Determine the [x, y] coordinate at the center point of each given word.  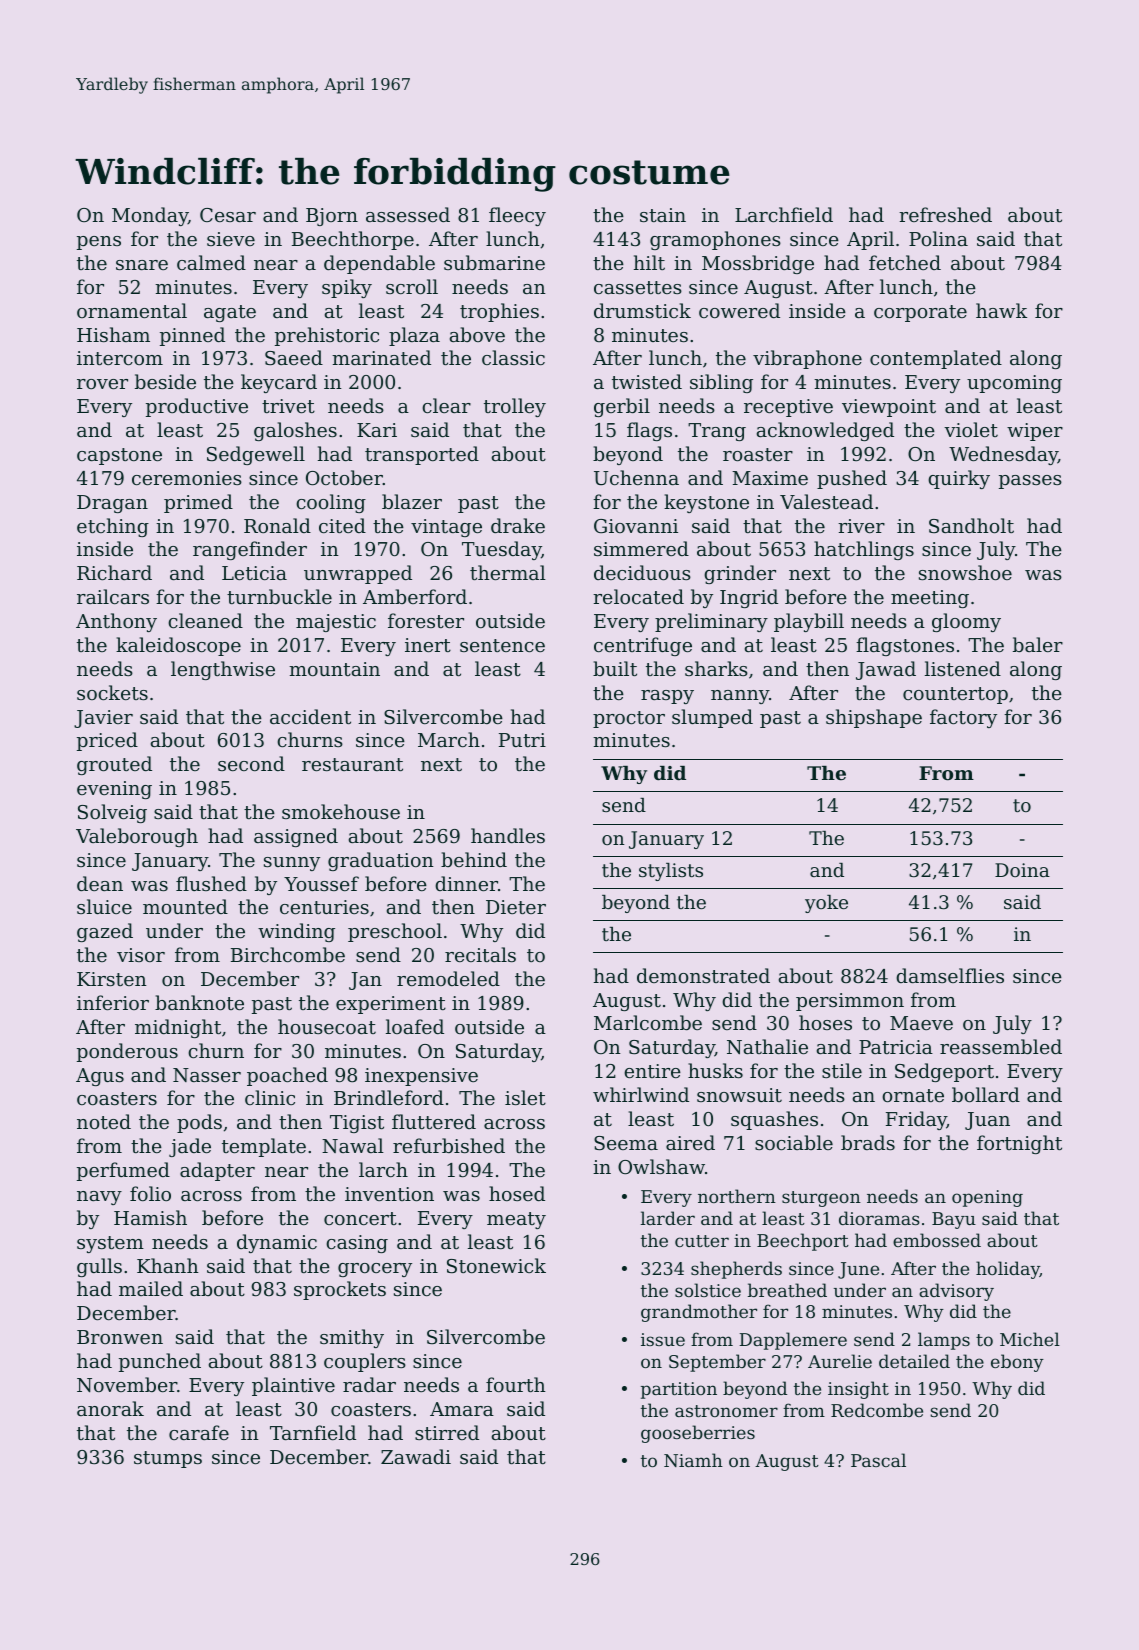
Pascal [878, 1460]
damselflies [950, 975]
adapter [217, 1171]
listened [963, 668]
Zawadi [416, 1456]
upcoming [1014, 384]
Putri [522, 740]
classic [513, 357]
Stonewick [496, 1265]
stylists [671, 872]
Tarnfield [313, 1432]
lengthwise [223, 670]
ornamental [132, 310]
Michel [1030, 1339]
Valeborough [137, 837]
